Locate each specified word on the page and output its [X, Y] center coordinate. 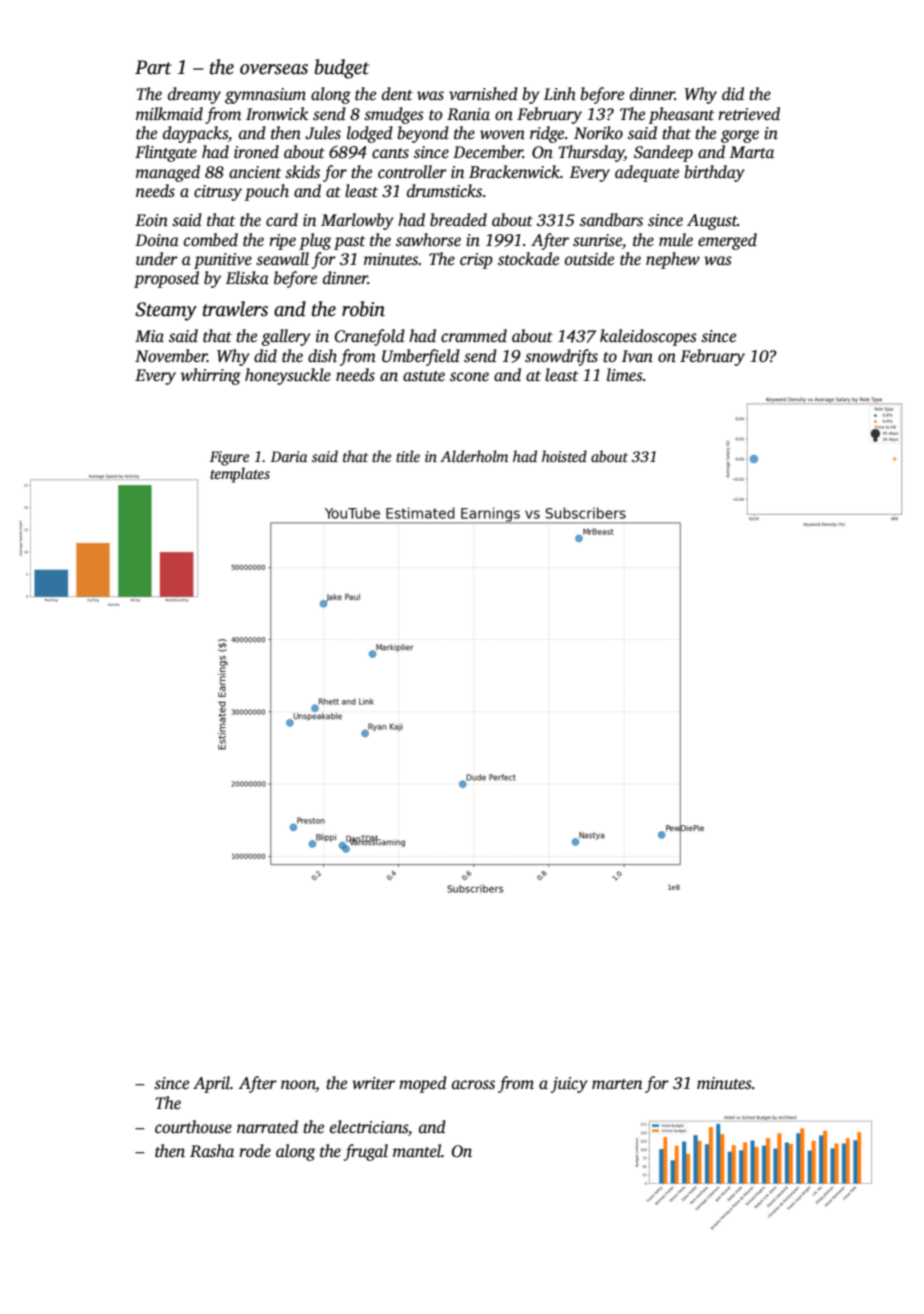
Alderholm [474, 456]
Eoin [151, 220]
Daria [289, 456]
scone [469, 377]
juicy [569, 1085]
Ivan [637, 356]
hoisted [564, 456]
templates [240, 475]
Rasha [212, 1151]
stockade [528, 259]
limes [625, 375]
